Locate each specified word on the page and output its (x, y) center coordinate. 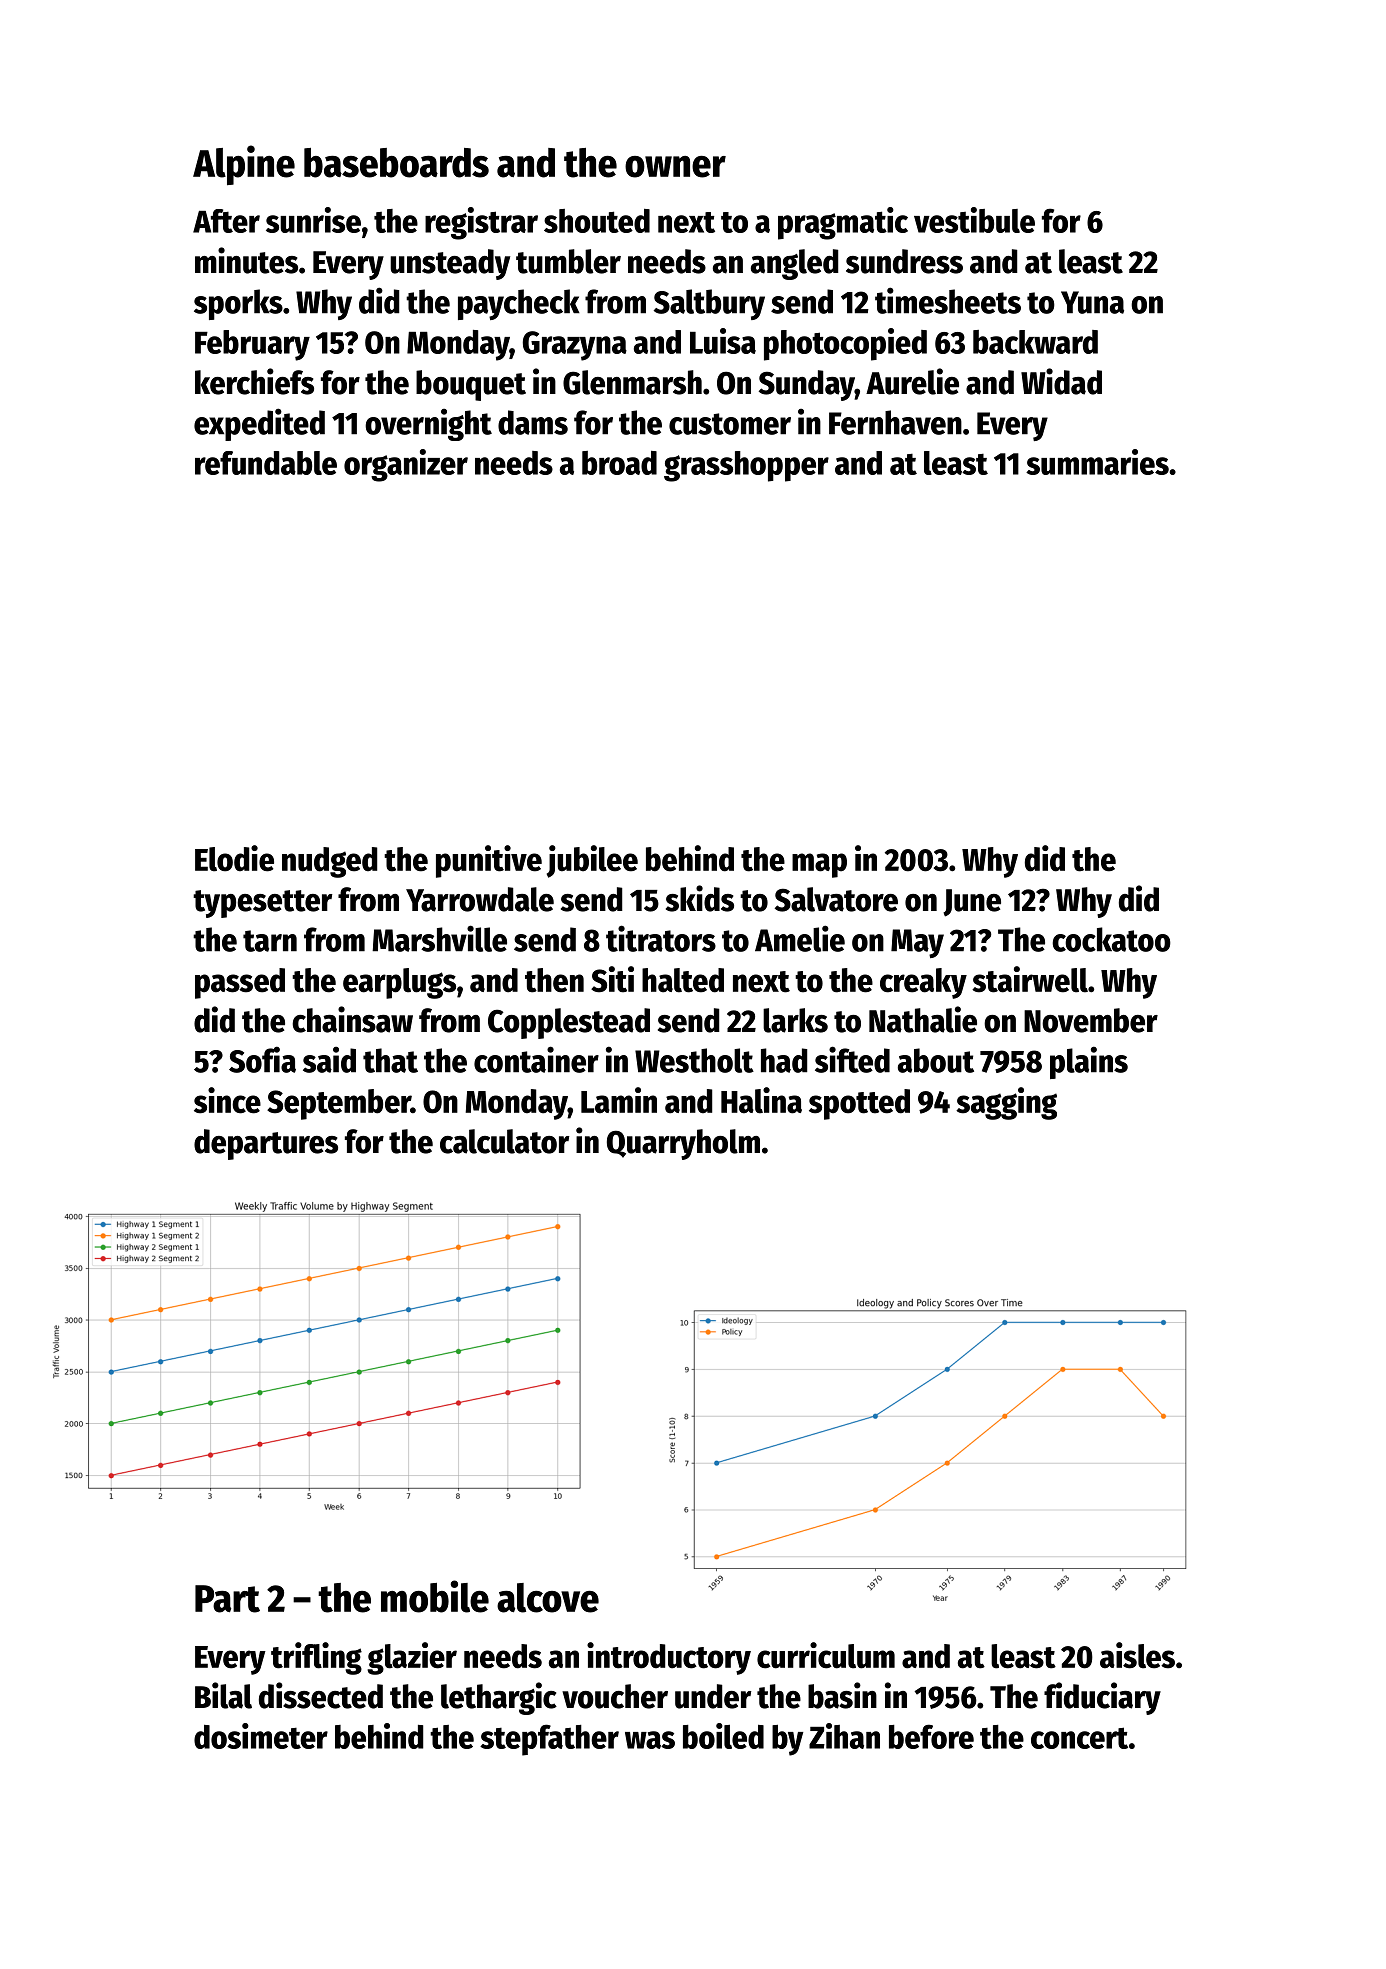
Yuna (1092, 302)
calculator (505, 1141)
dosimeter (261, 1736)
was (650, 1740)
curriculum (826, 1655)
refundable (266, 463)
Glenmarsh (632, 382)
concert (1079, 1738)
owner (675, 167)
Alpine (244, 165)
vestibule (974, 220)
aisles (1137, 1655)
